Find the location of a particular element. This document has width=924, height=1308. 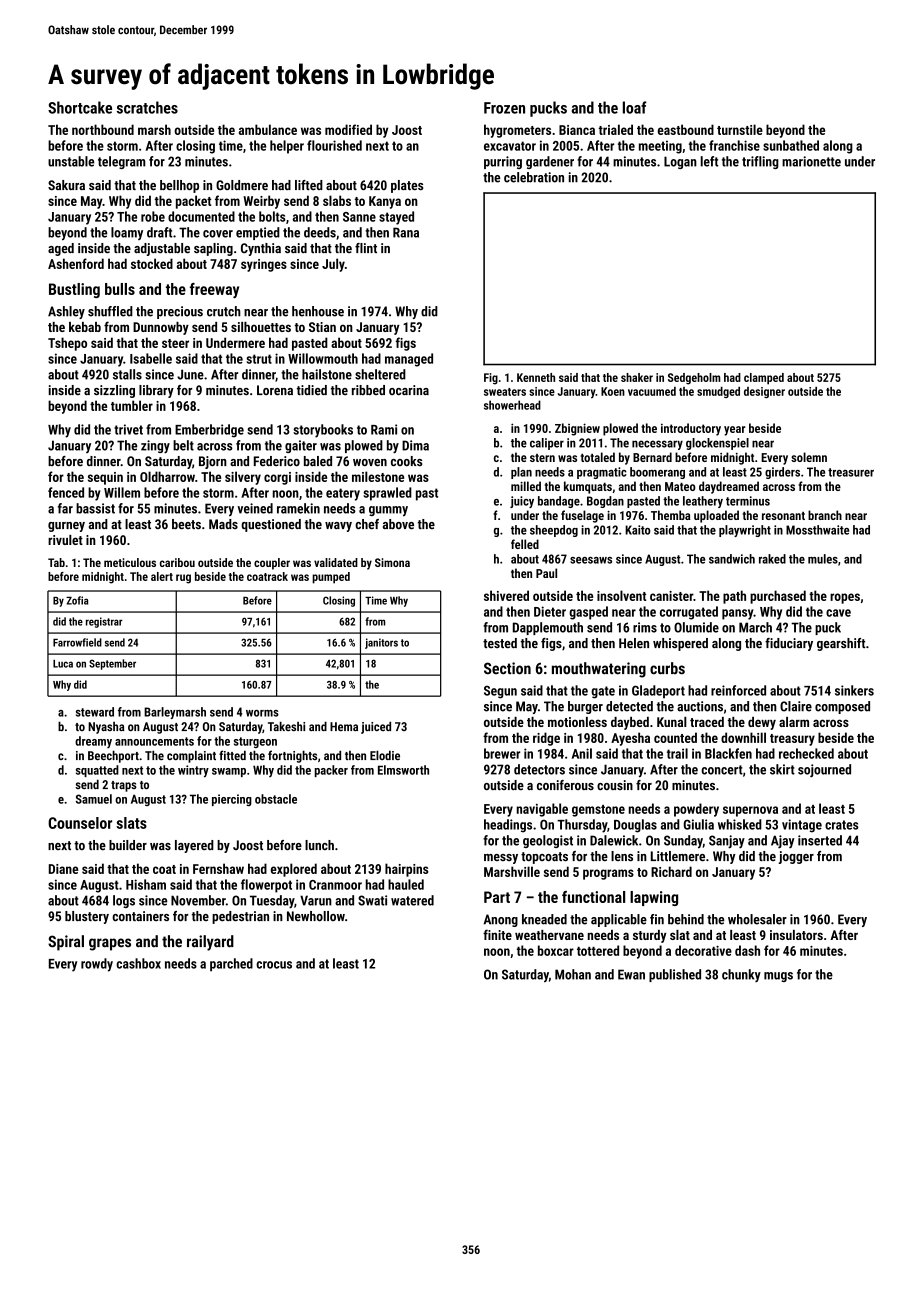

rowdy is located at coordinates (97, 965).
